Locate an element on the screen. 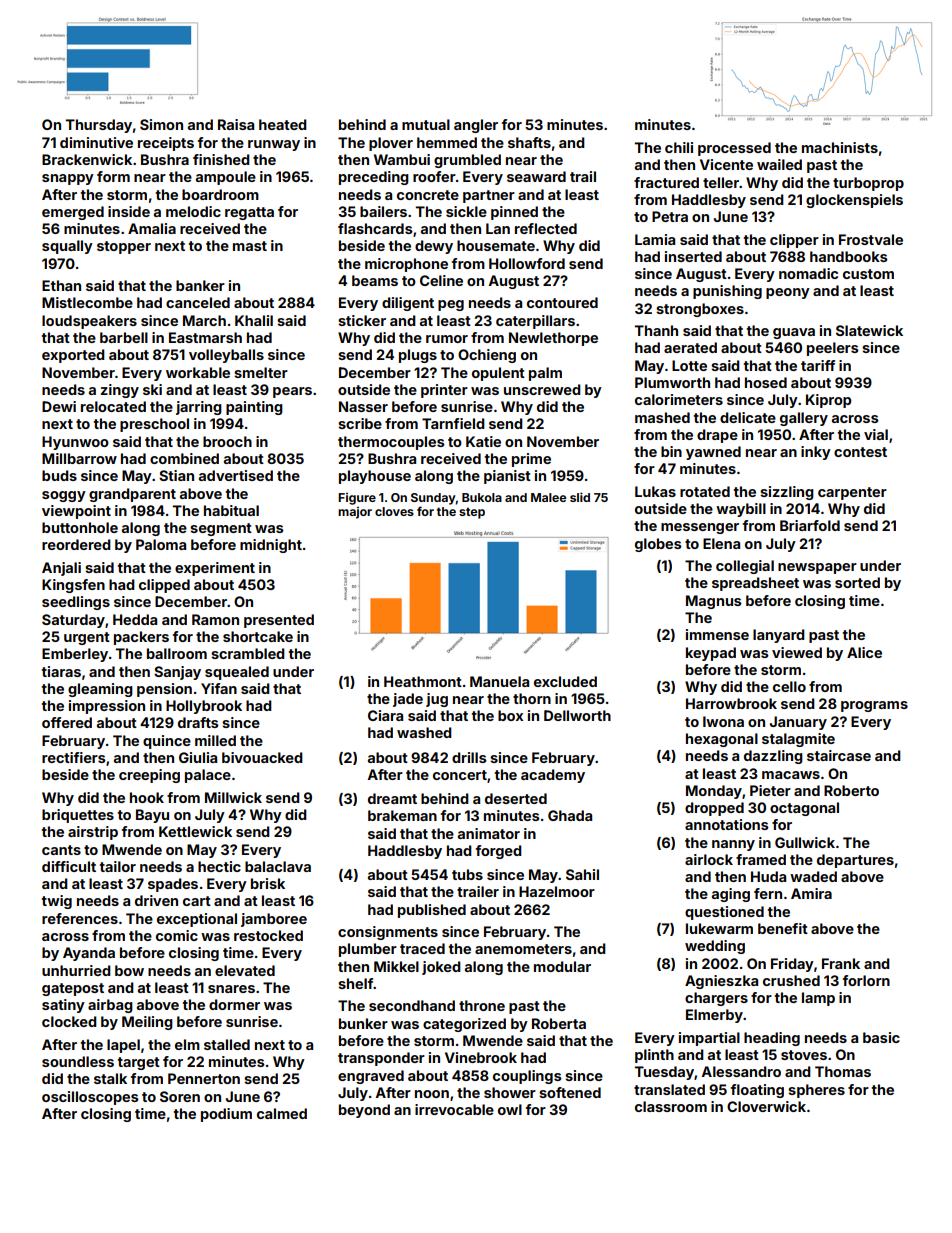  inserted is located at coordinates (693, 256).
